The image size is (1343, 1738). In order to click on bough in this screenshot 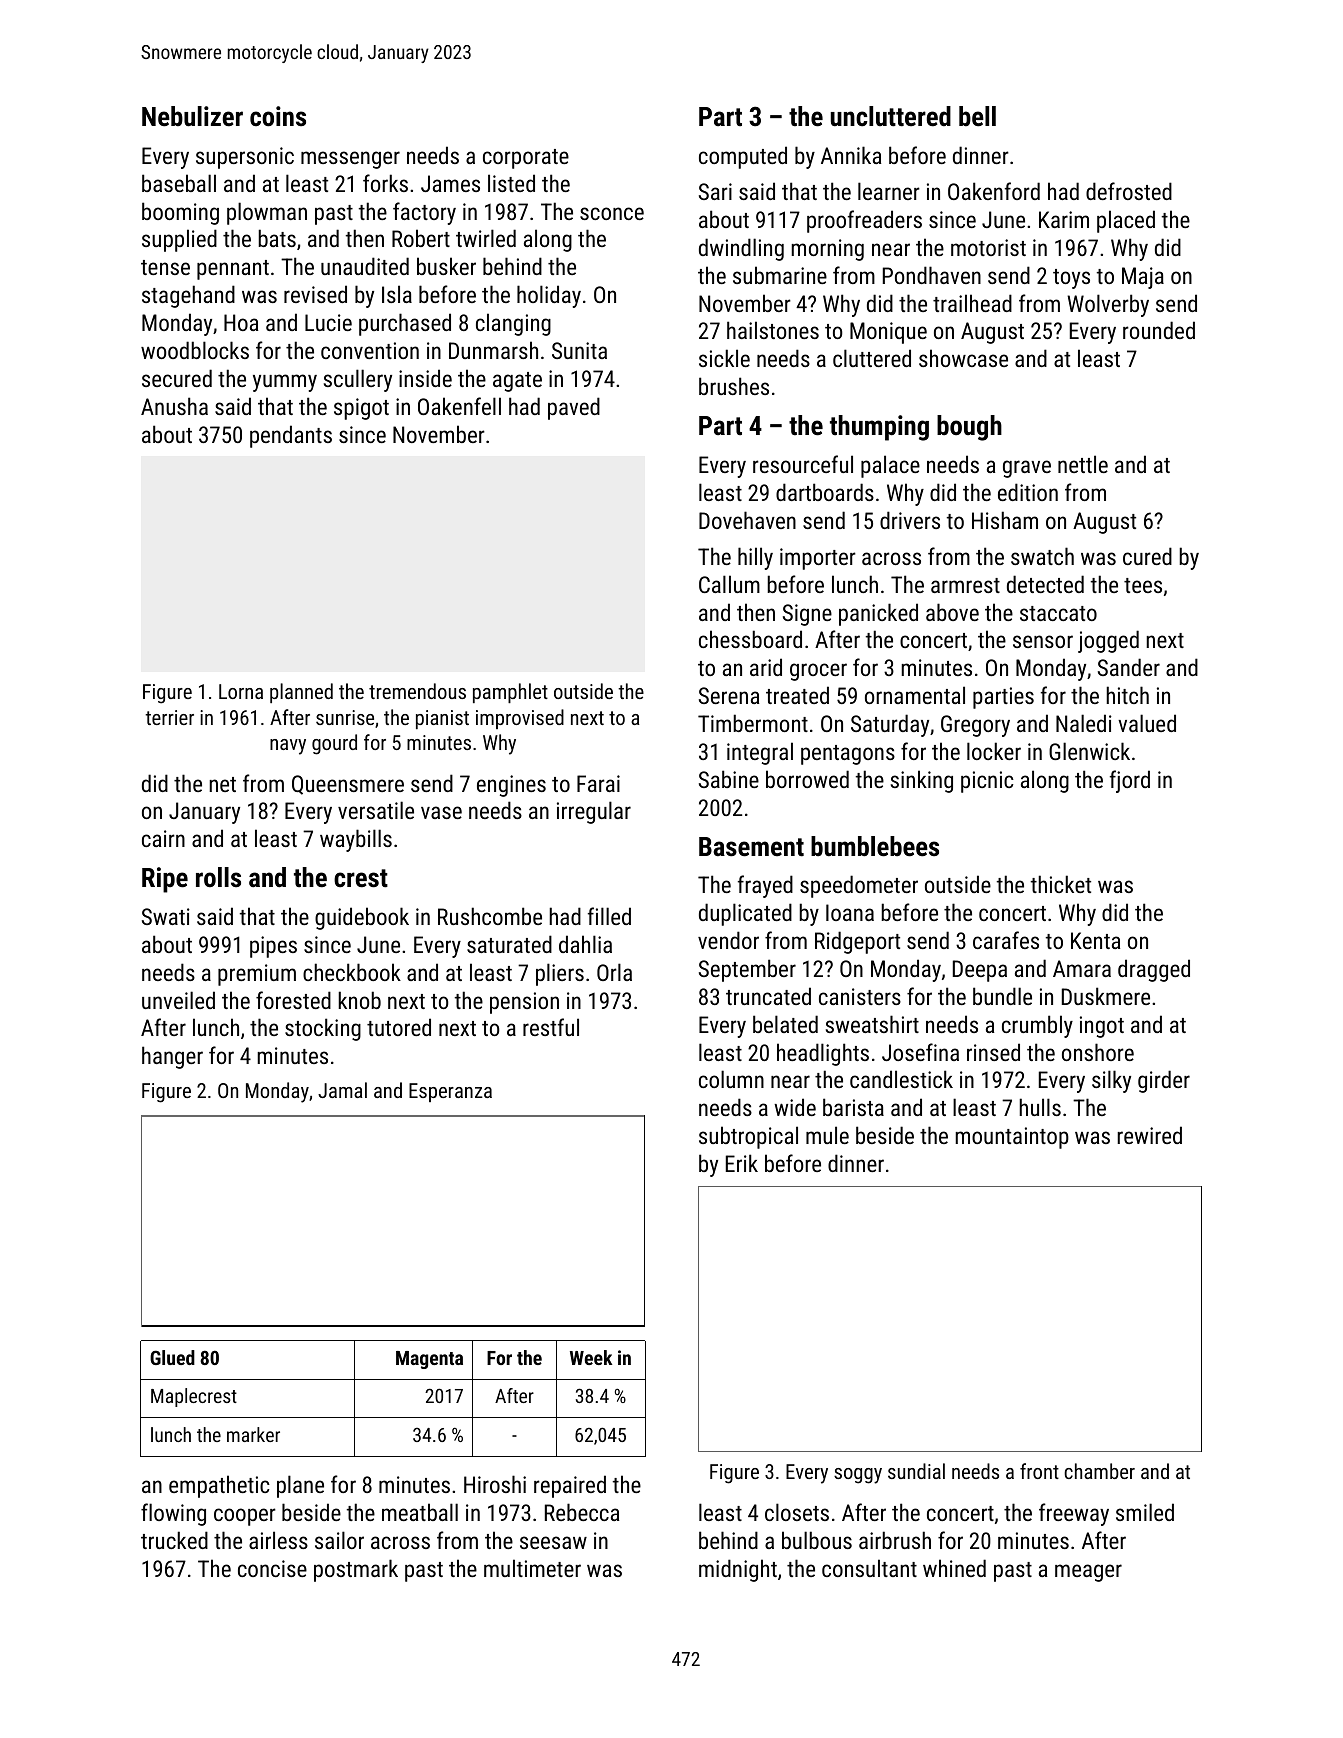, I will do `click(969, 428)`.
